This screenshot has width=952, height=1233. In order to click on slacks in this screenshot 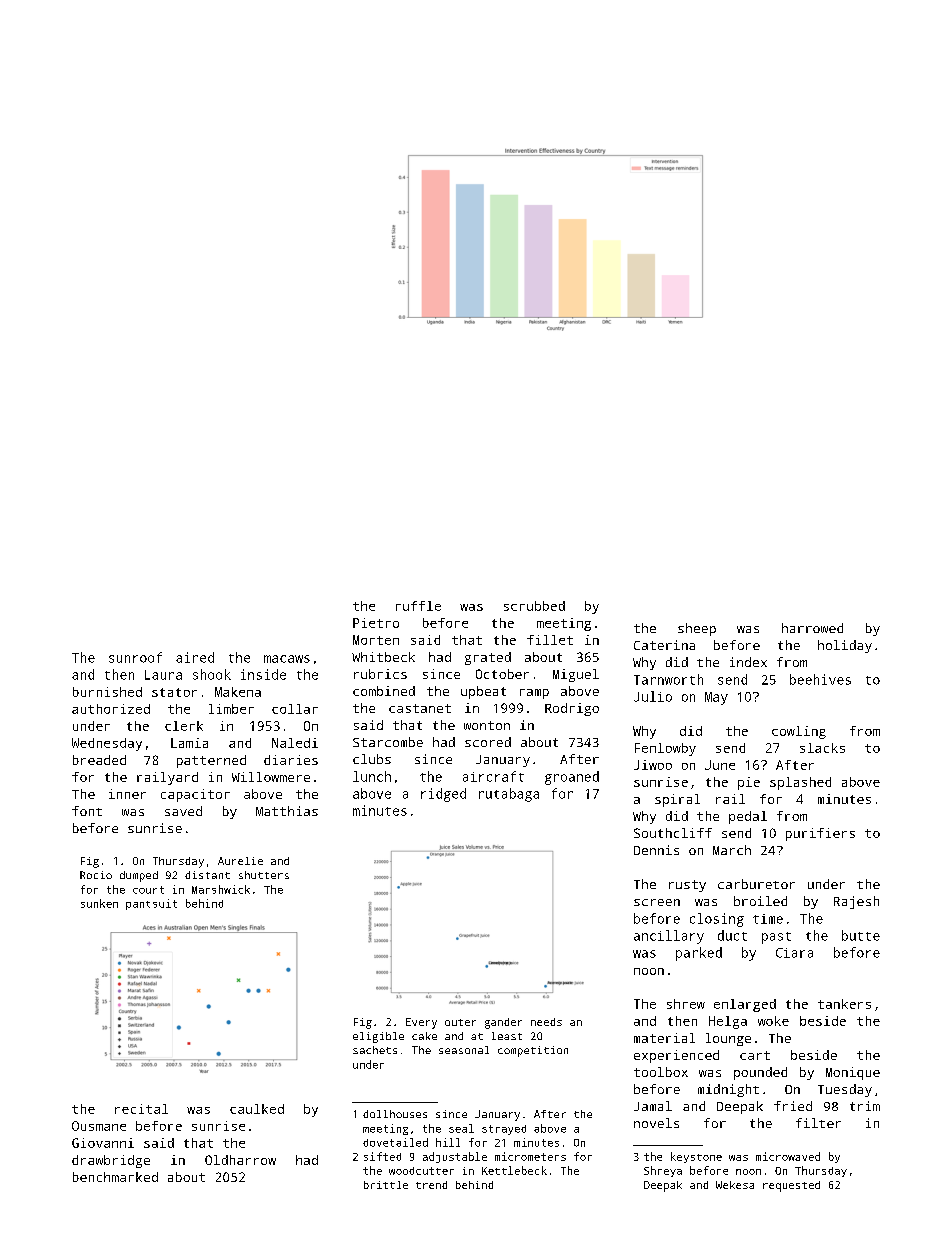, I will do `click(822, 748)`.
